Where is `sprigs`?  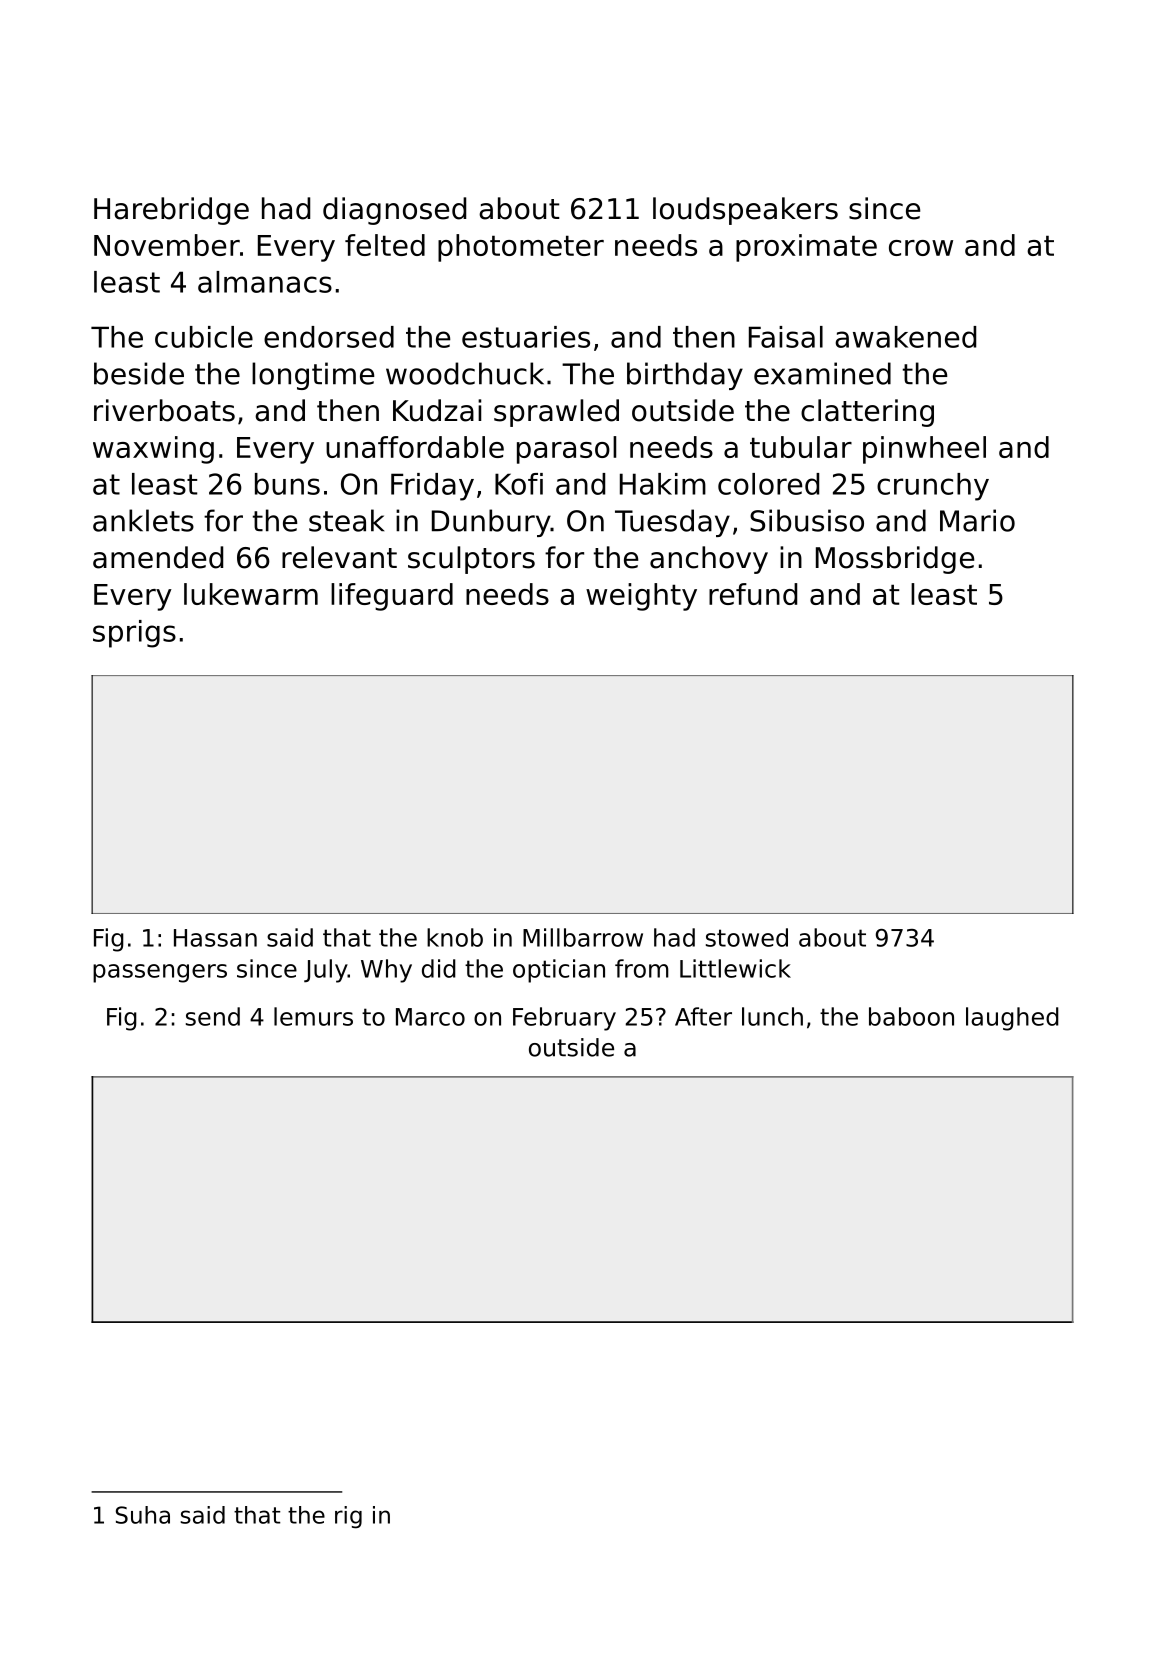 sprigs is located at coordinates (134, 634).
